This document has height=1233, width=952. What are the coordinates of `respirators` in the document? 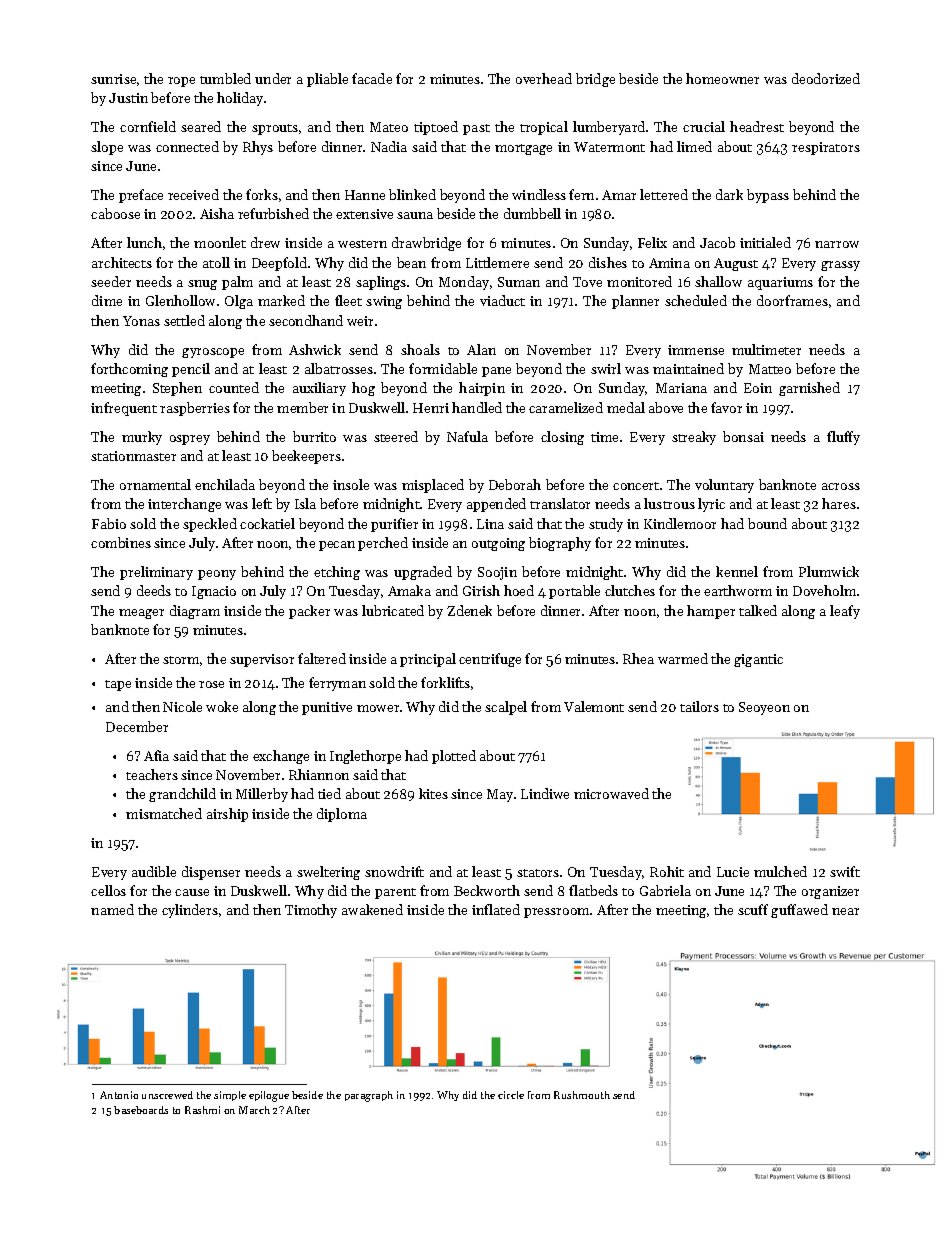 It's located at (826, 148).
